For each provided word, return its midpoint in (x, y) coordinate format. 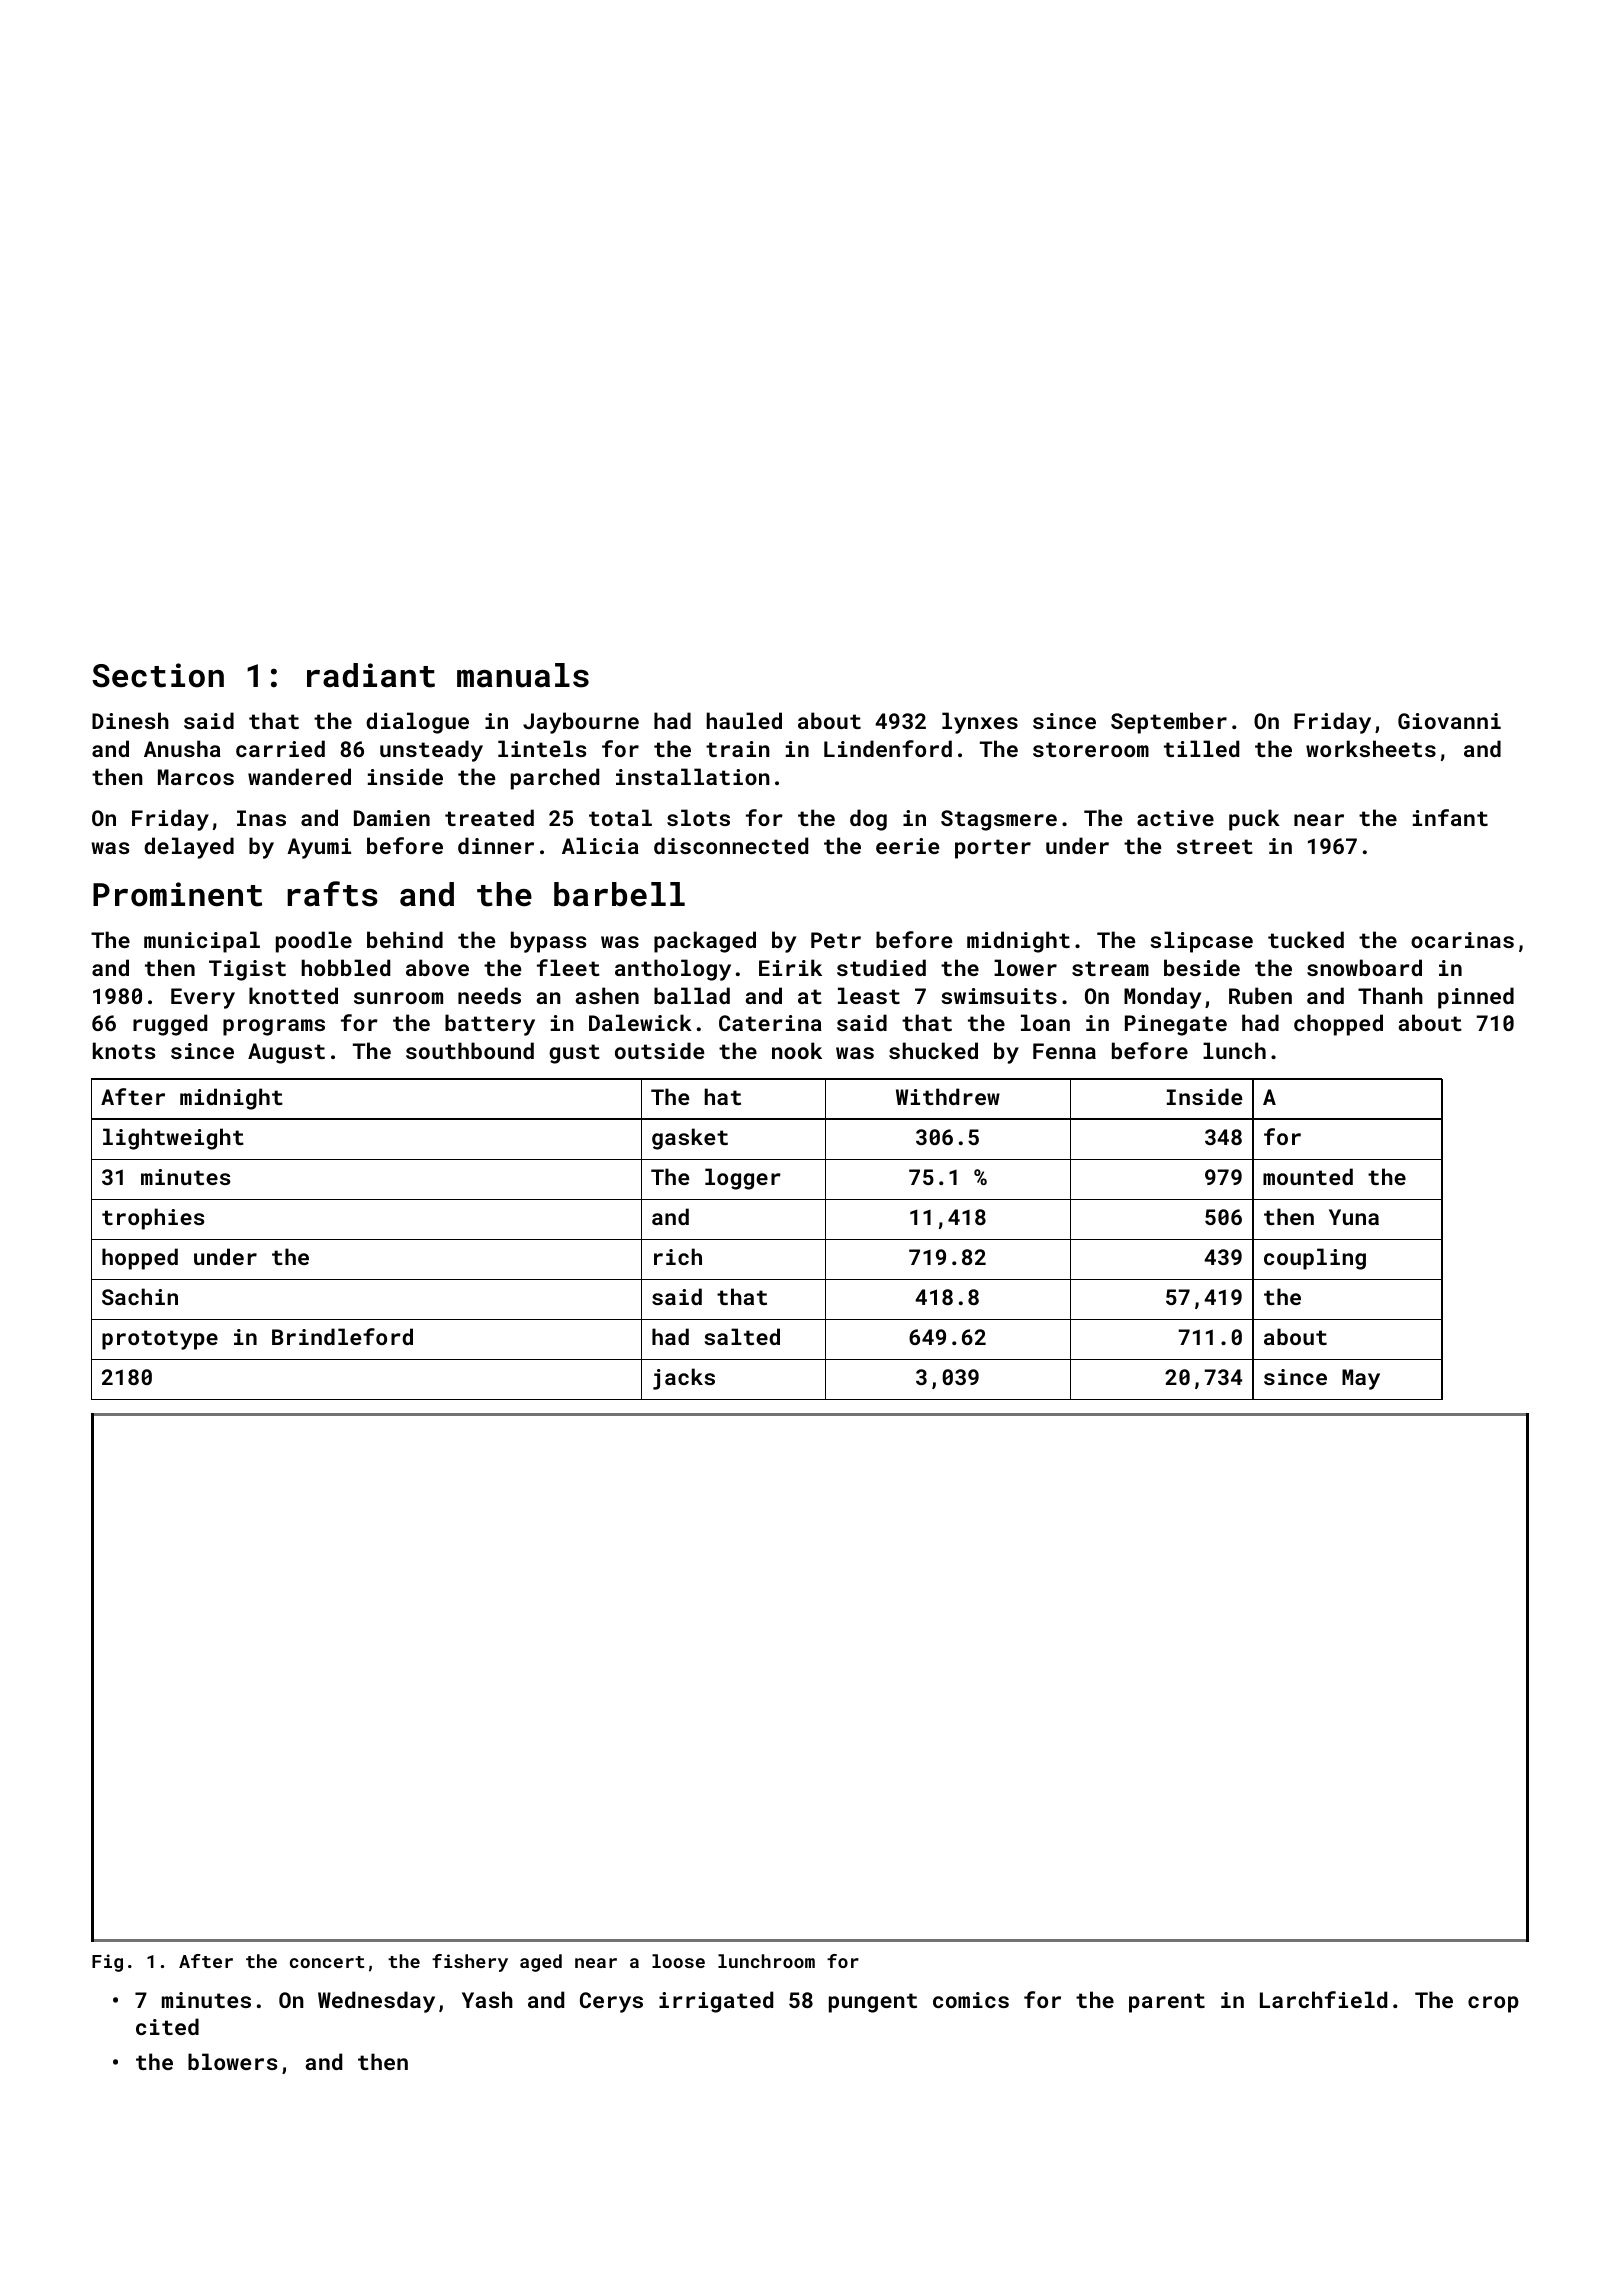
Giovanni (1449, 721)
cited (167, 2026)
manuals (523, 675)
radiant (371, 675)
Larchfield (1323, 1999)
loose (678, 1961)
